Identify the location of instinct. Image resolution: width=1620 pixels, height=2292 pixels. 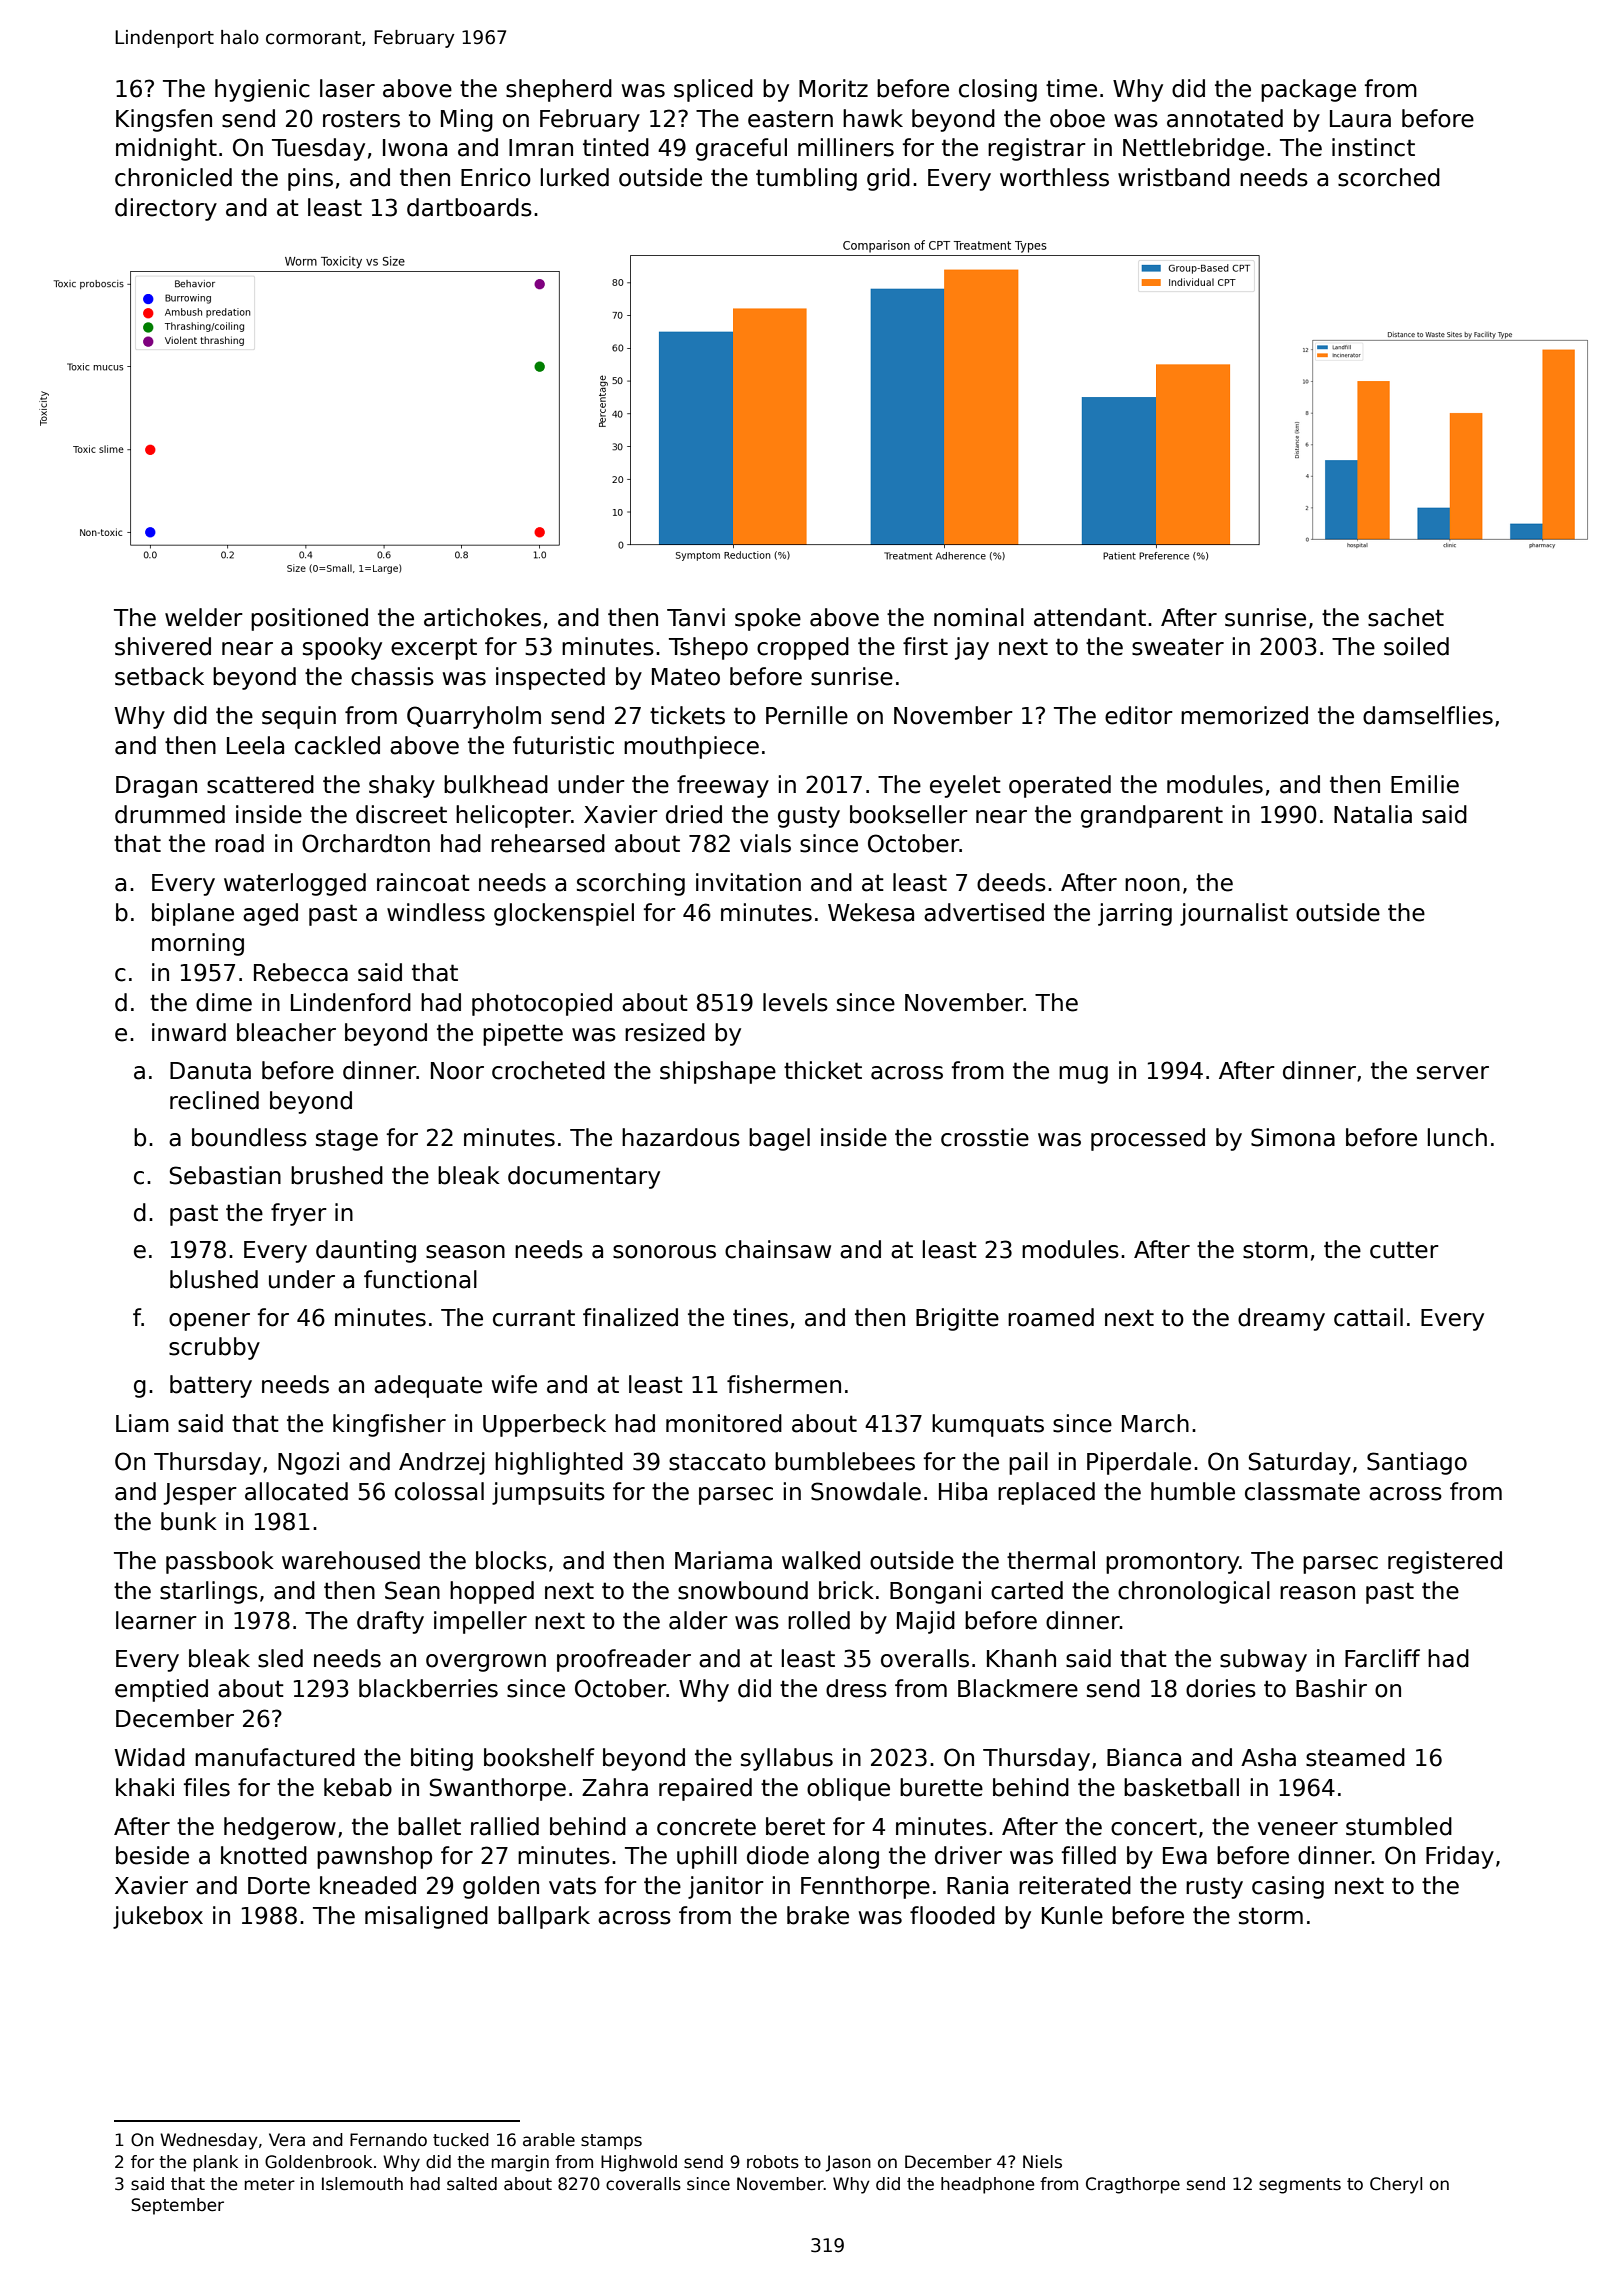
(1373, 147).
